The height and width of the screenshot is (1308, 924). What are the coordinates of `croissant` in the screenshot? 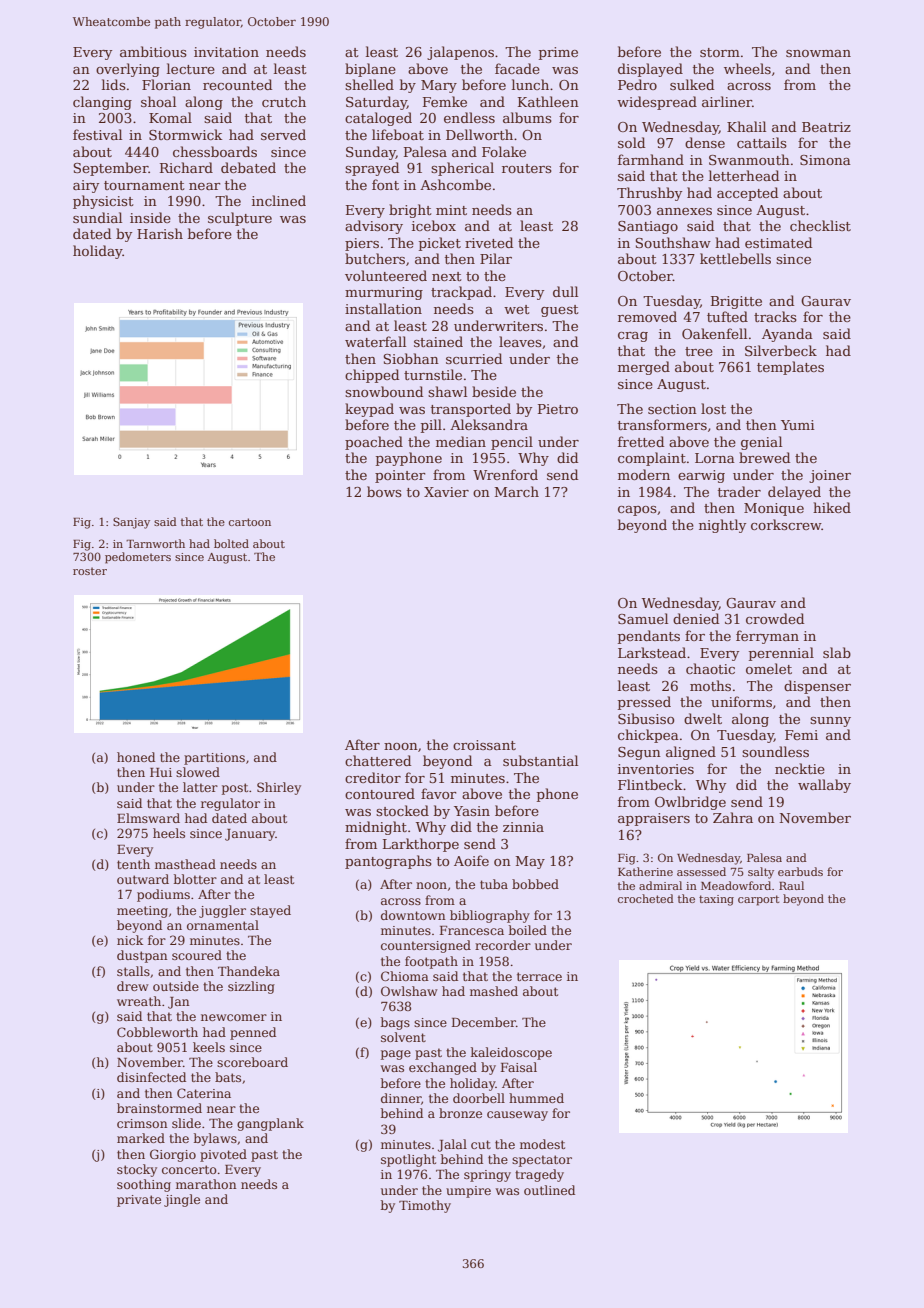 It's located at (484, 745).
